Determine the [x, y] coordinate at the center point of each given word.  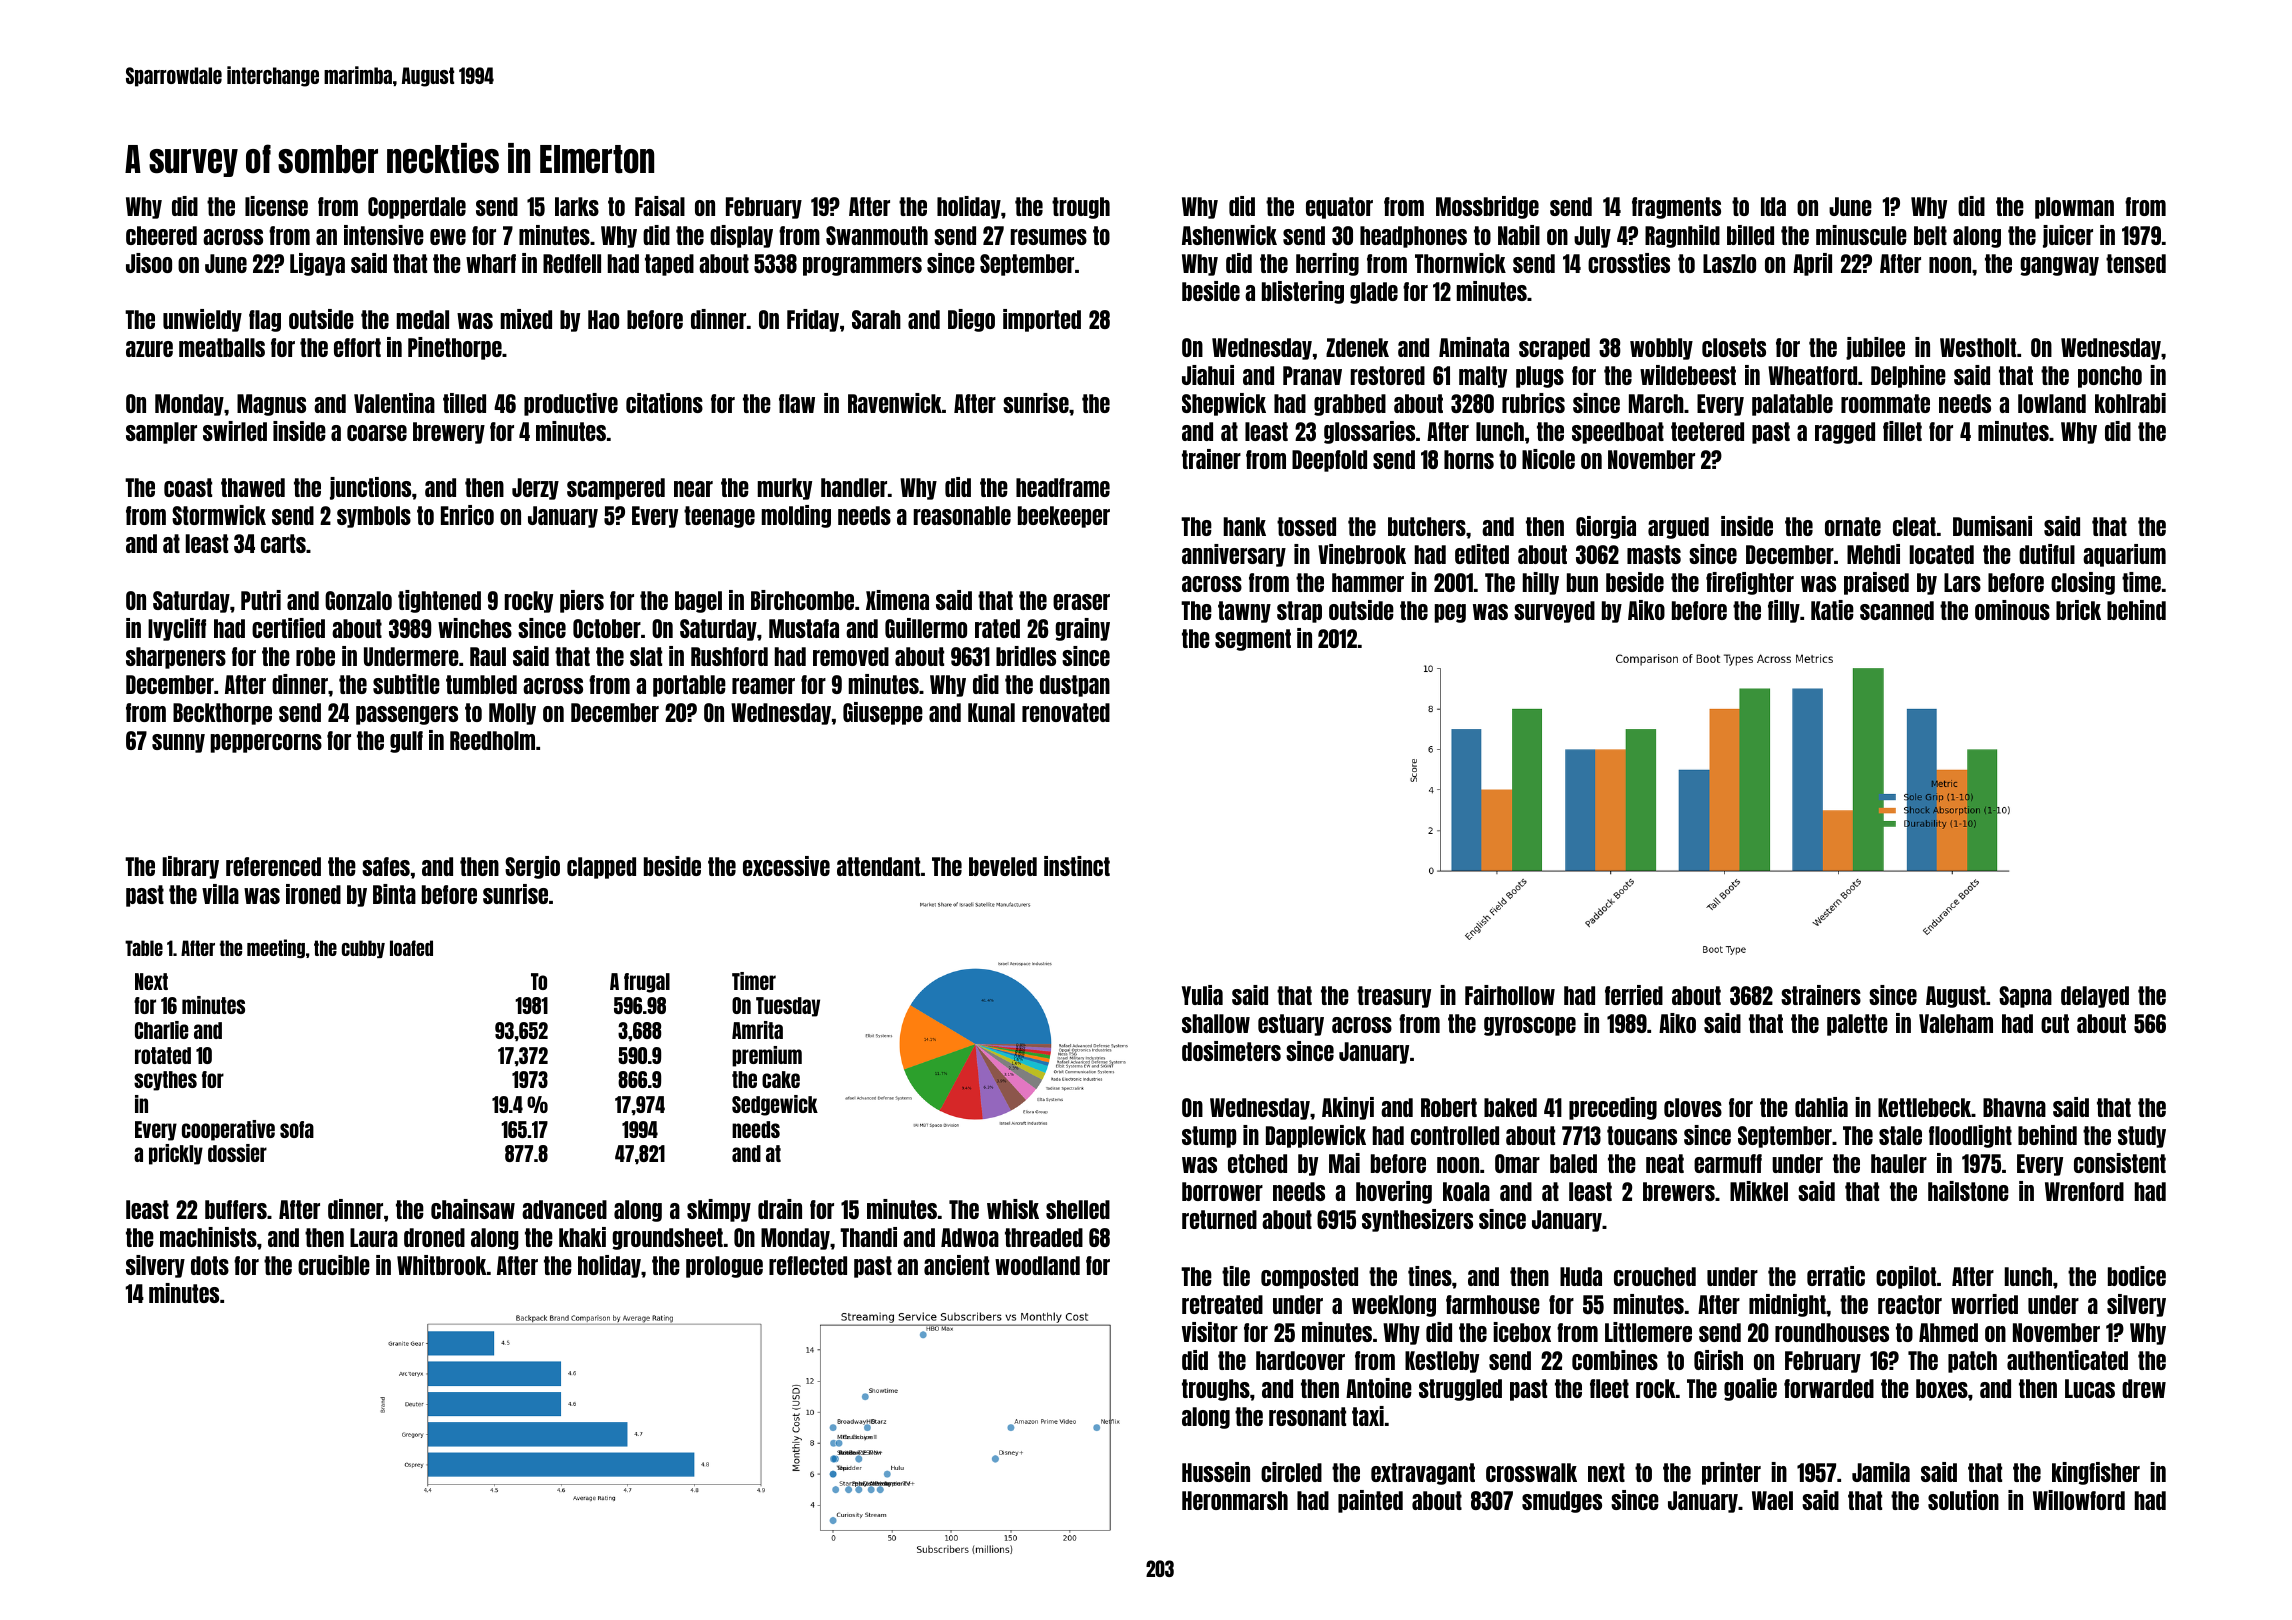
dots [210, 1265]
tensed [2136, 263]
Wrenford [2084, 1191]
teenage [719, 517]
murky [785, 489]
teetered [1707, 431]
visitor [1210, 1332]
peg [1450, 613]
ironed [313, 894]
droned [434, 1237]
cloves [1693, 1107]
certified [288, 628]
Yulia [1202, 995]
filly [1784, 611]
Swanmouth [877, 235]
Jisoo [149, 263]
